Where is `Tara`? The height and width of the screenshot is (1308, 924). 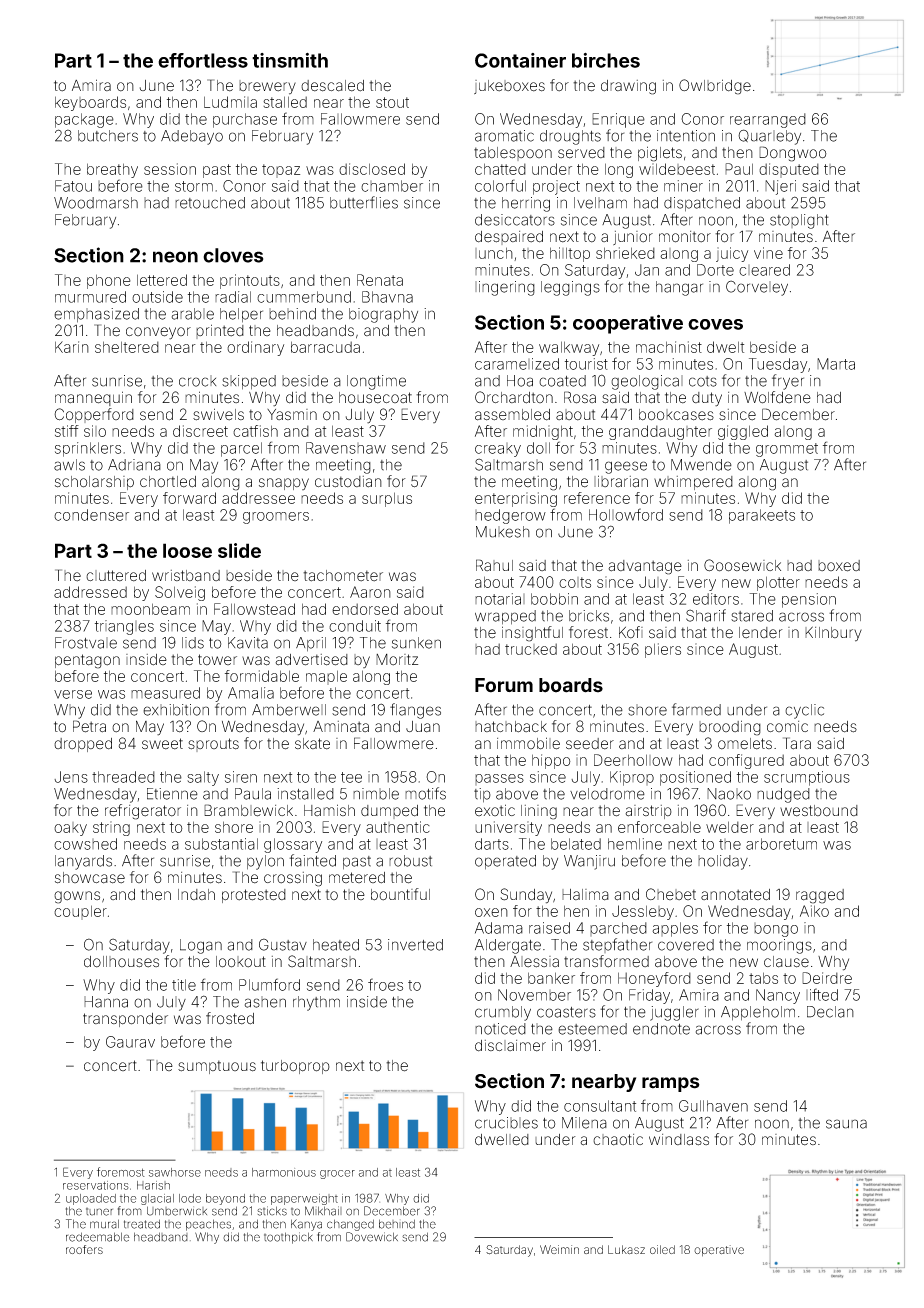
Tara is located at coordinates (797, 743).
